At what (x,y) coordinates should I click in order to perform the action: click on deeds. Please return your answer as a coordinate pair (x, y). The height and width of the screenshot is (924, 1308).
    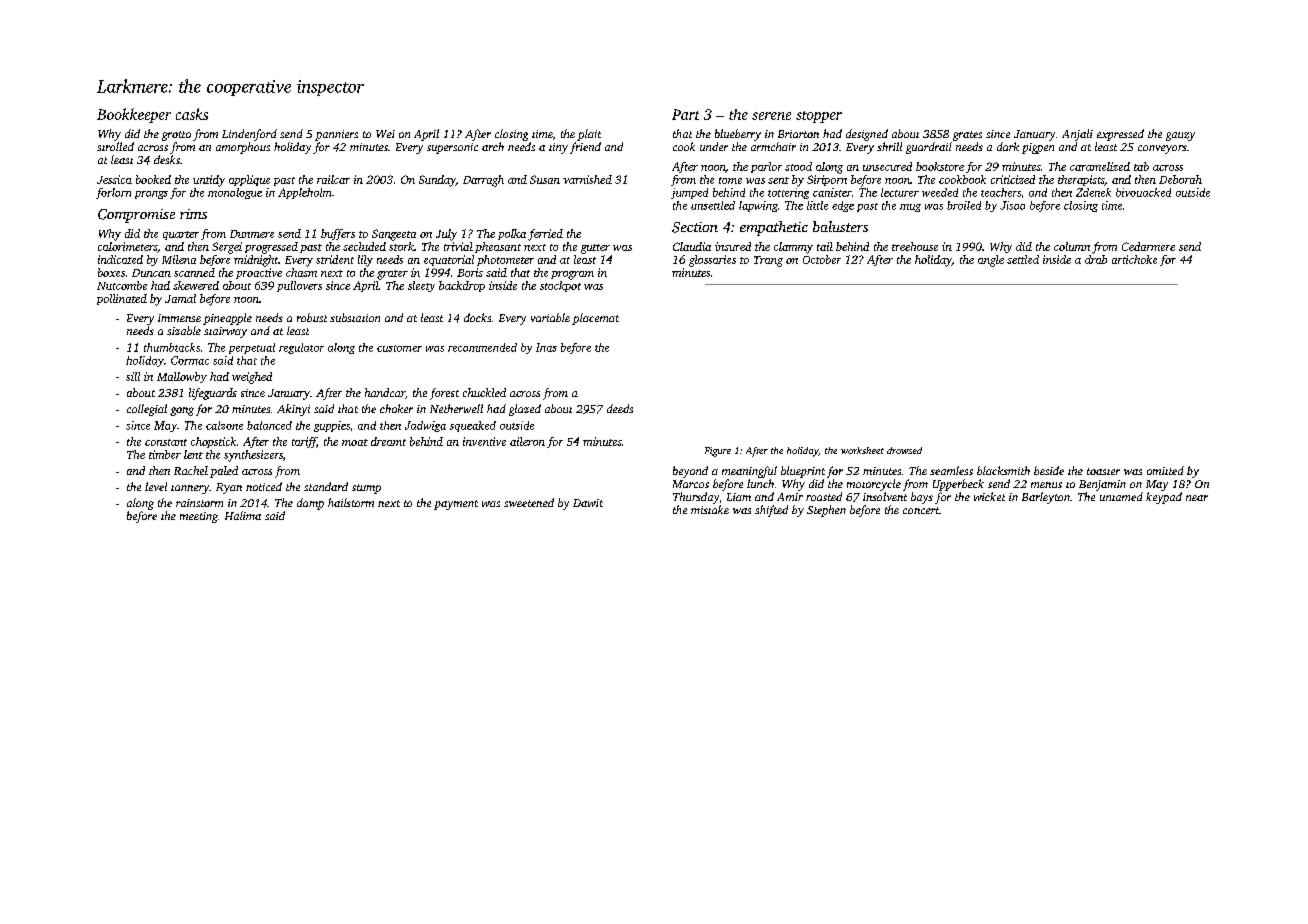
    Looking at the image, I should click on (620, 408).
